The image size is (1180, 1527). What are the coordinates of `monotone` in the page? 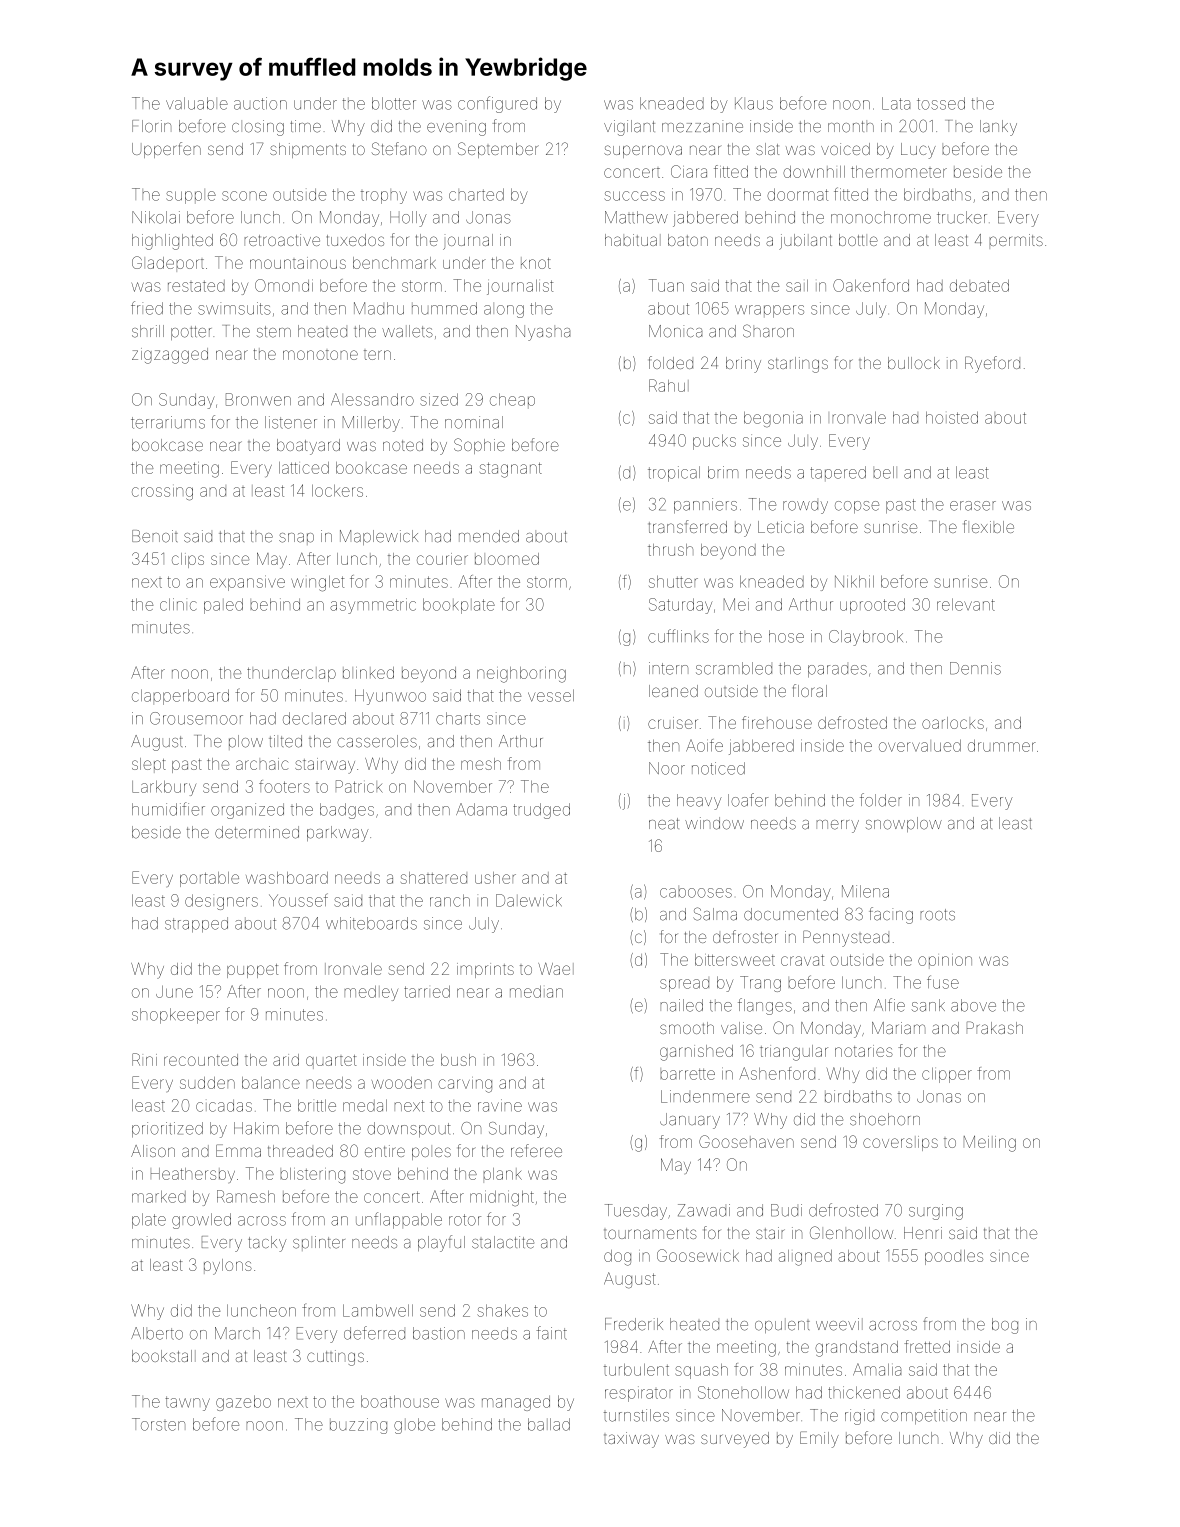 It's located at (320, 355).
